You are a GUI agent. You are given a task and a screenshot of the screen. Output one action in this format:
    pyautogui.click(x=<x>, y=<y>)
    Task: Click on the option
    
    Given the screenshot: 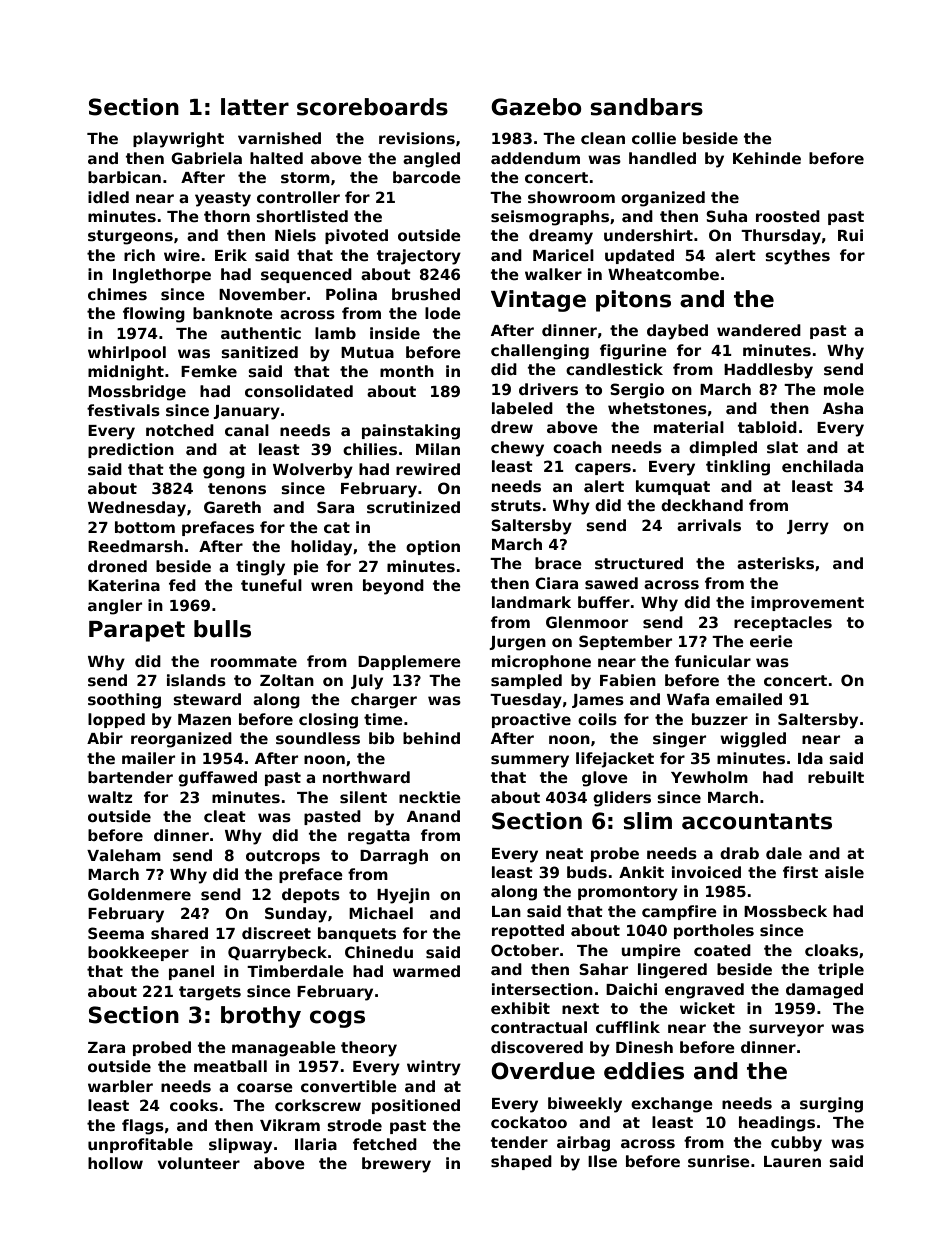 What is the action you would take?
    pyautogui.click(x=433, y=547)
